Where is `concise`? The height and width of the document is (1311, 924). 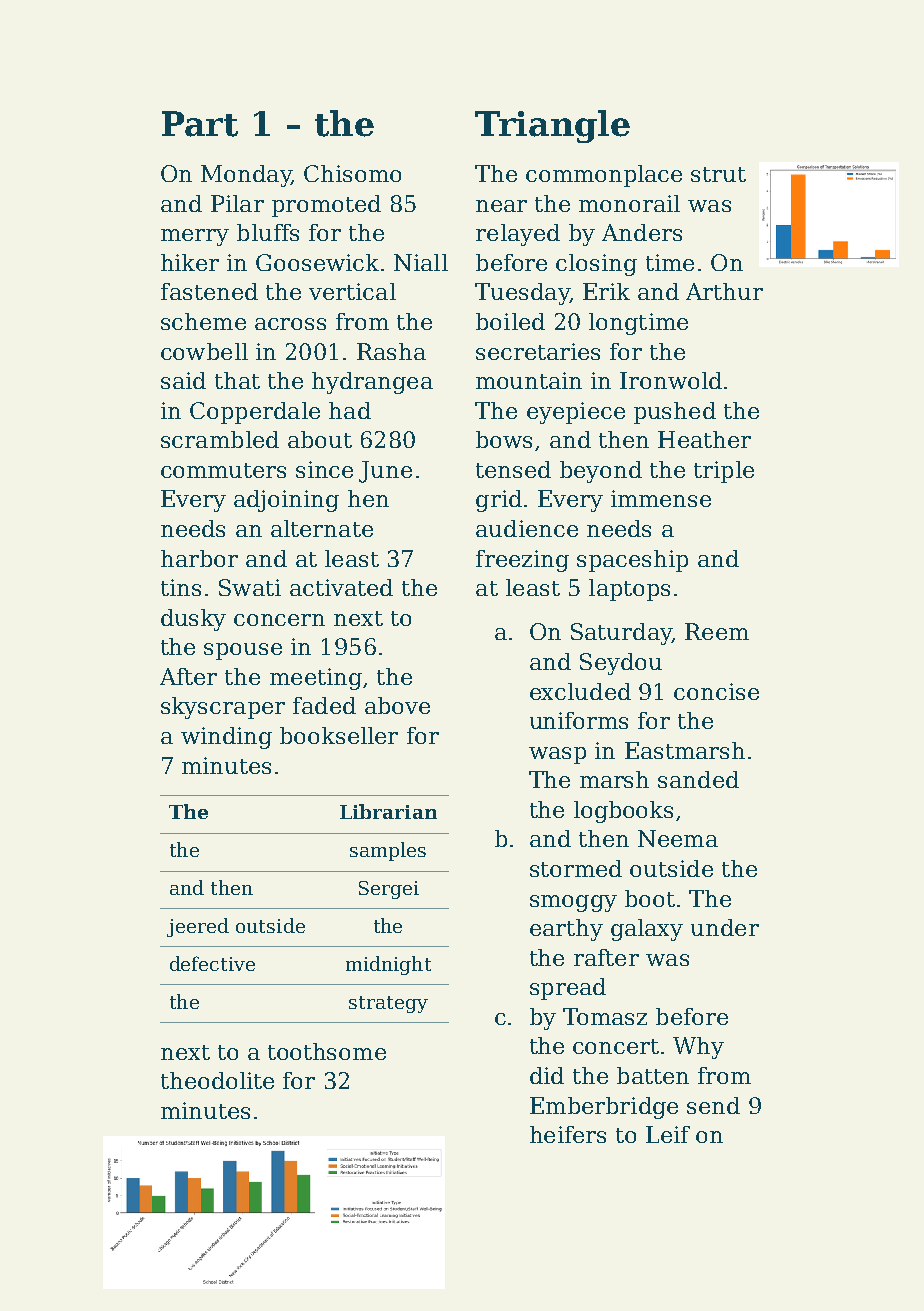 concise is located at coordinates (716, 691).
